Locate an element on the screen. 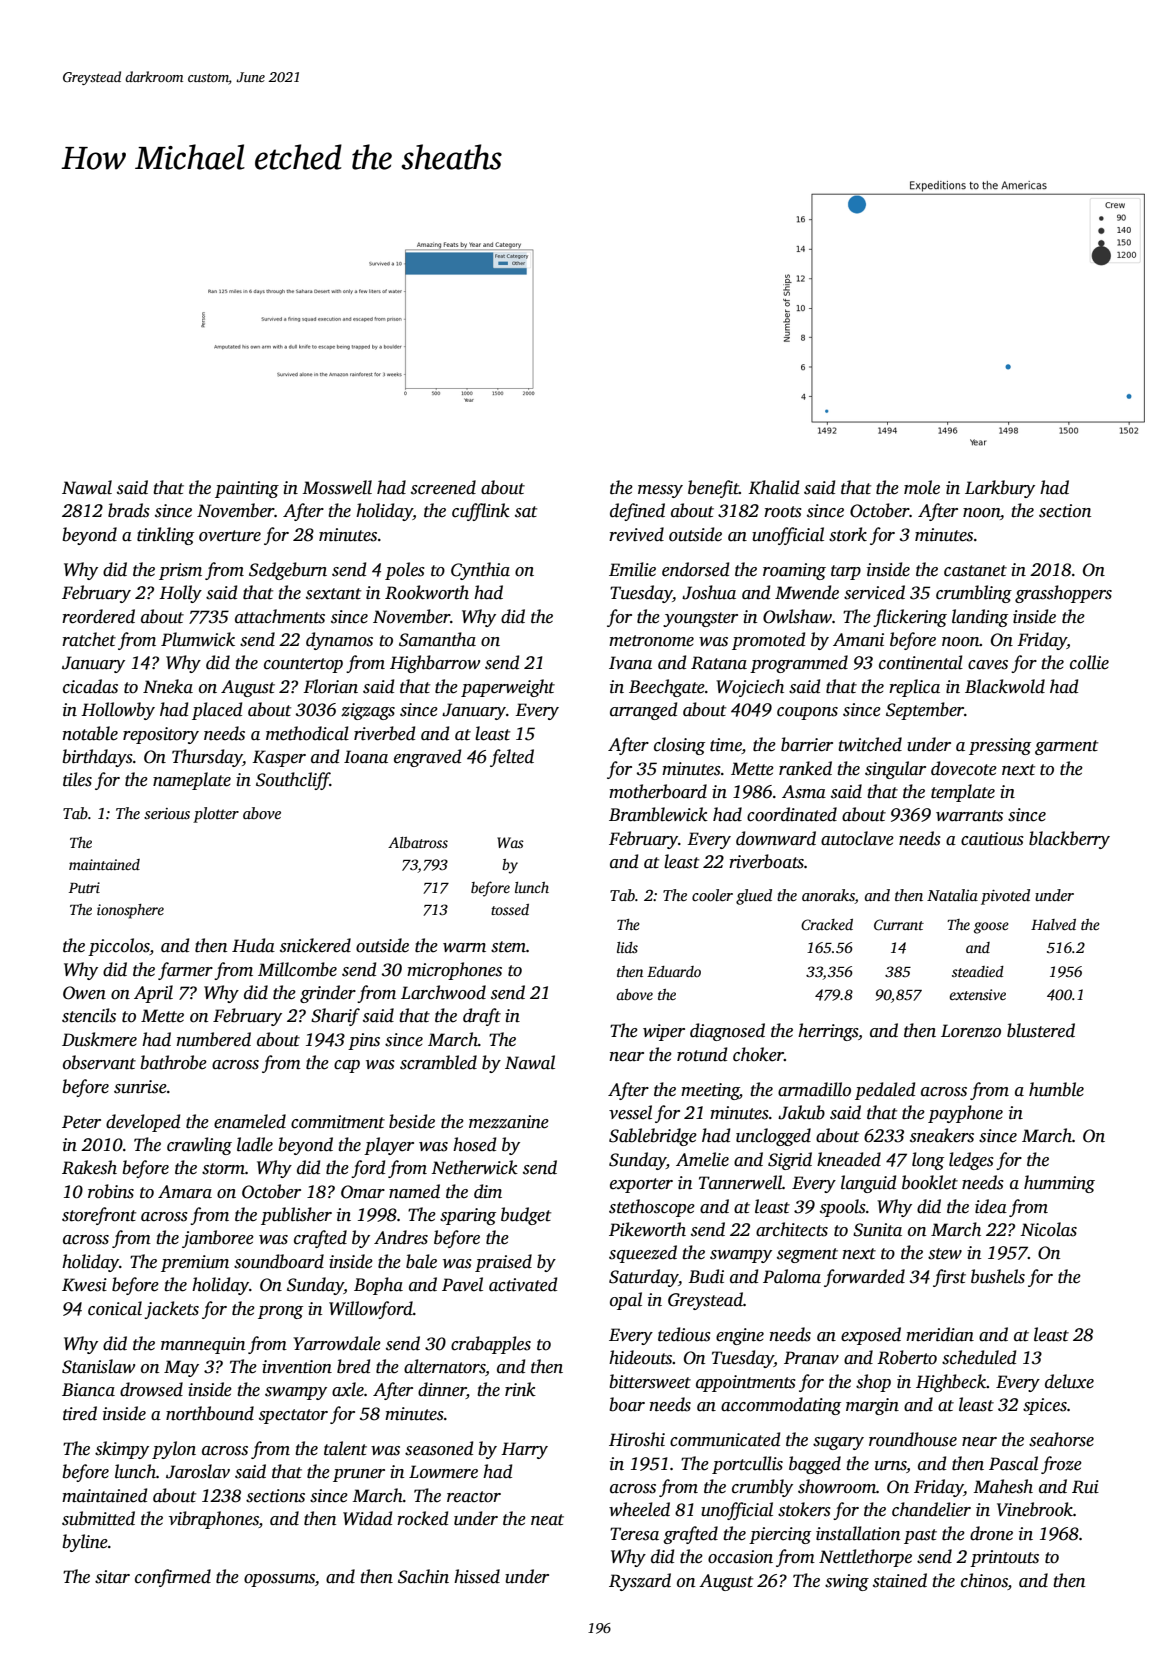 The width and height of the screenshot is (1175, 1662). Eduardo is located at coordinates (674, 971).
